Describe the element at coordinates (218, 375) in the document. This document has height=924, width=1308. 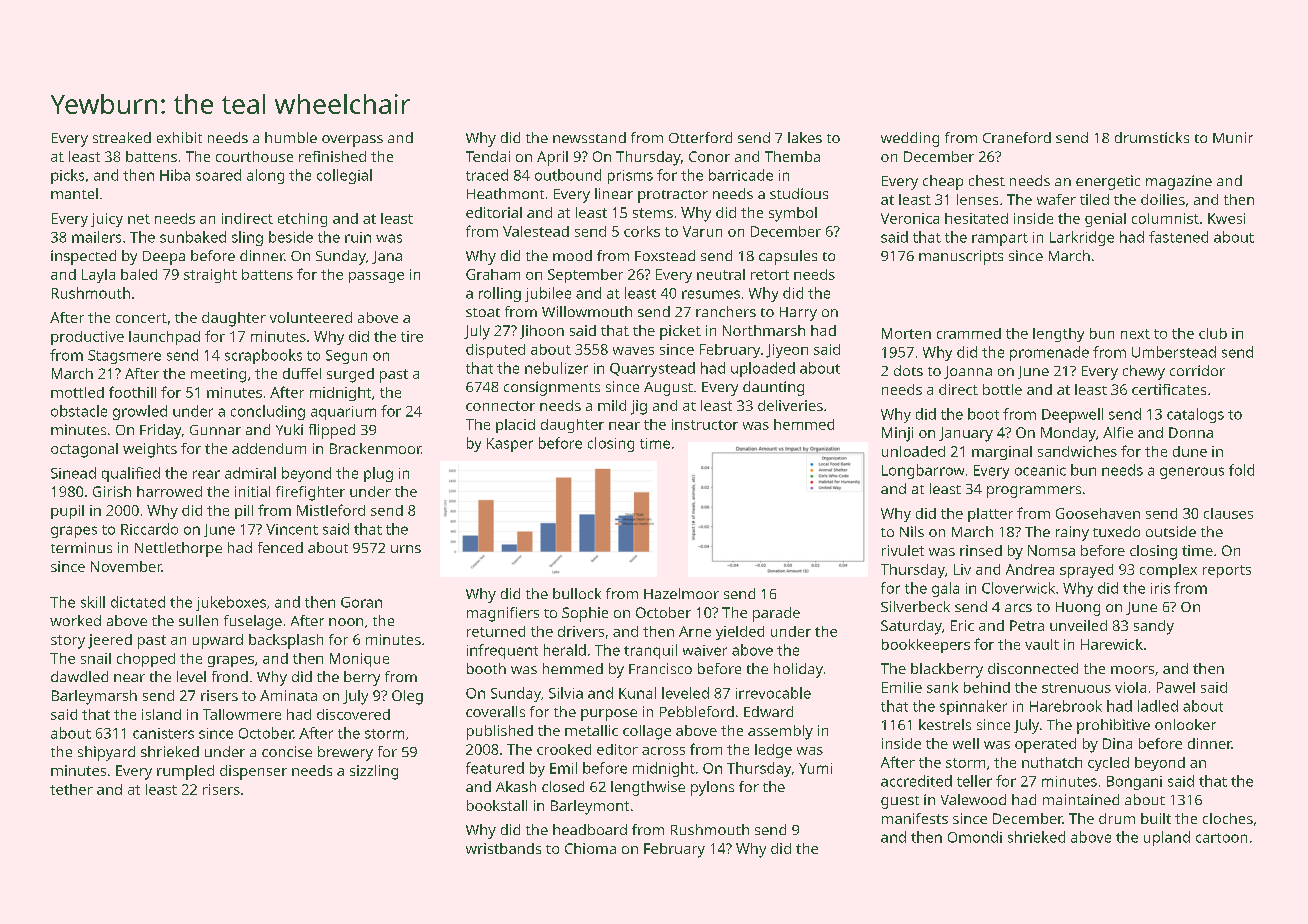
I see `meeting` at that location.
